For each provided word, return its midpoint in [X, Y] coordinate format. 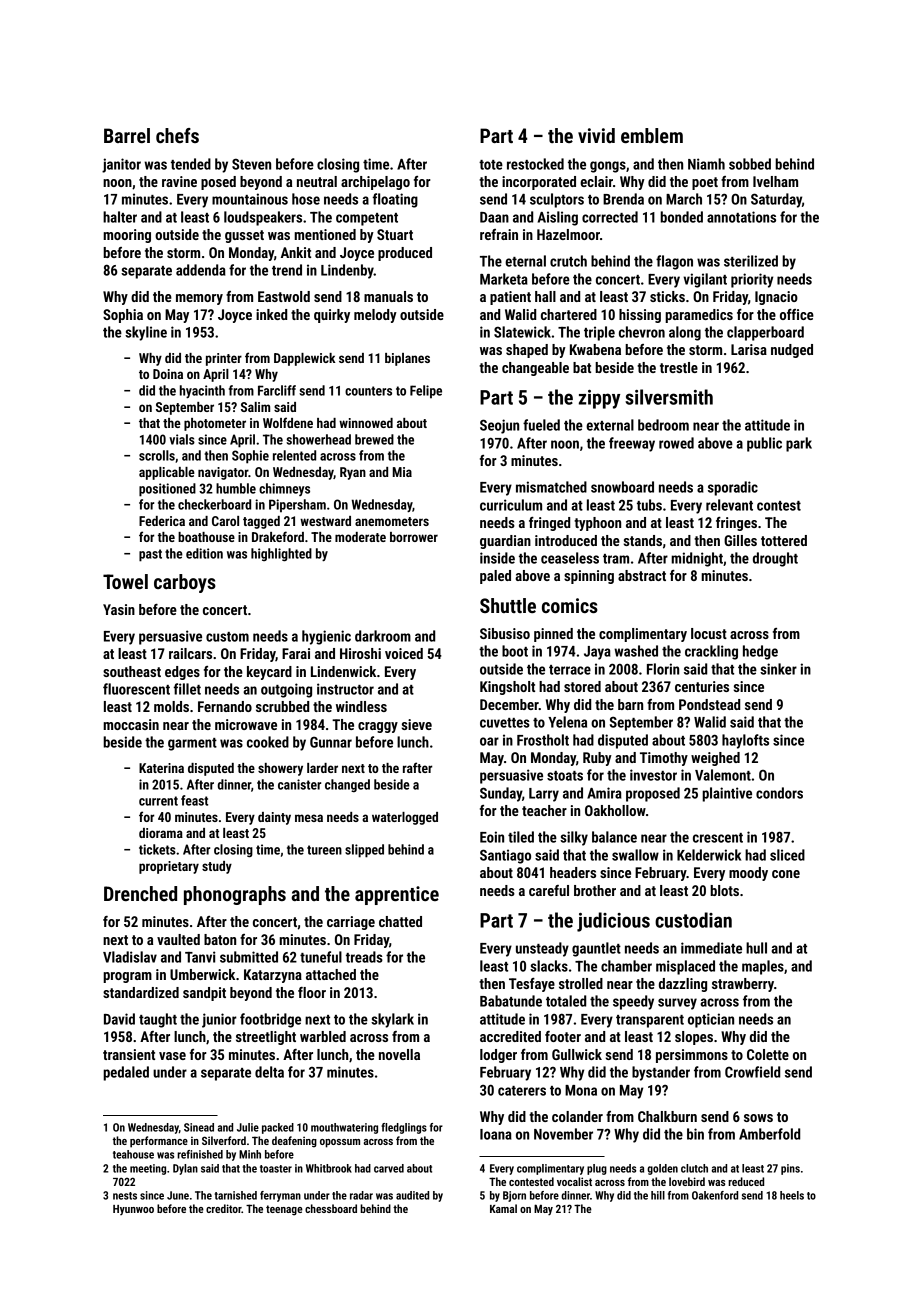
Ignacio [776, 298]
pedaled [126, 1073]
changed [347, 785]
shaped [527, 351]
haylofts [745, 741]
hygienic [326, 637]
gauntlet [596, 949]
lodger [498, 1056]
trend [287, 270]
